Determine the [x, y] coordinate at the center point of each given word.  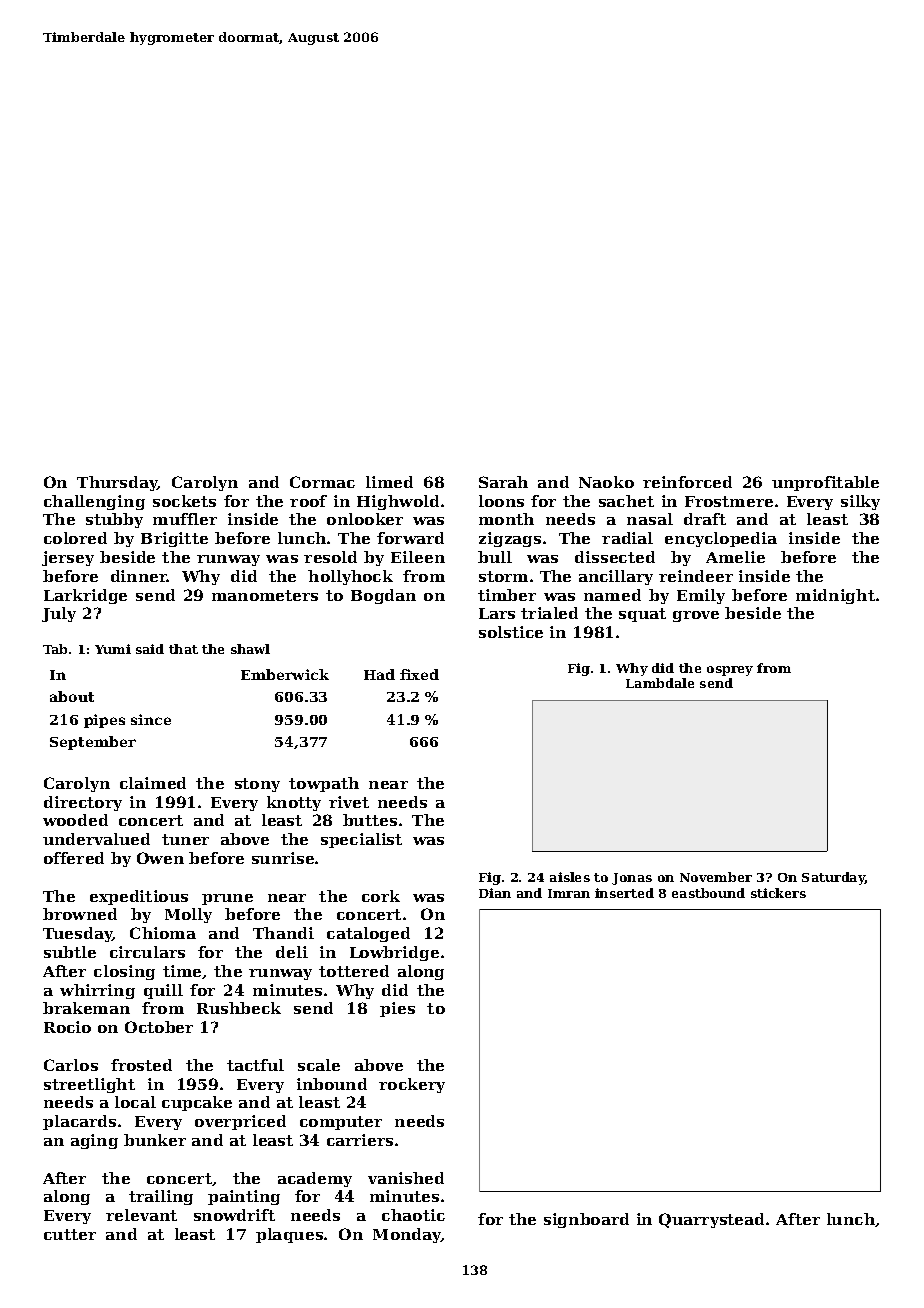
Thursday [117, 483]
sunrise [283, 858]
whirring [97, 991]
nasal [650, 519]
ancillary [616, 577]
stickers [778, 893]
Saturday [833, 878]
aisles [570, 877]
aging [94, 1141]
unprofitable [825, 483]
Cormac [322, 482]
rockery [412, 1085]
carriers [360, 1140]
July [59, 614]
